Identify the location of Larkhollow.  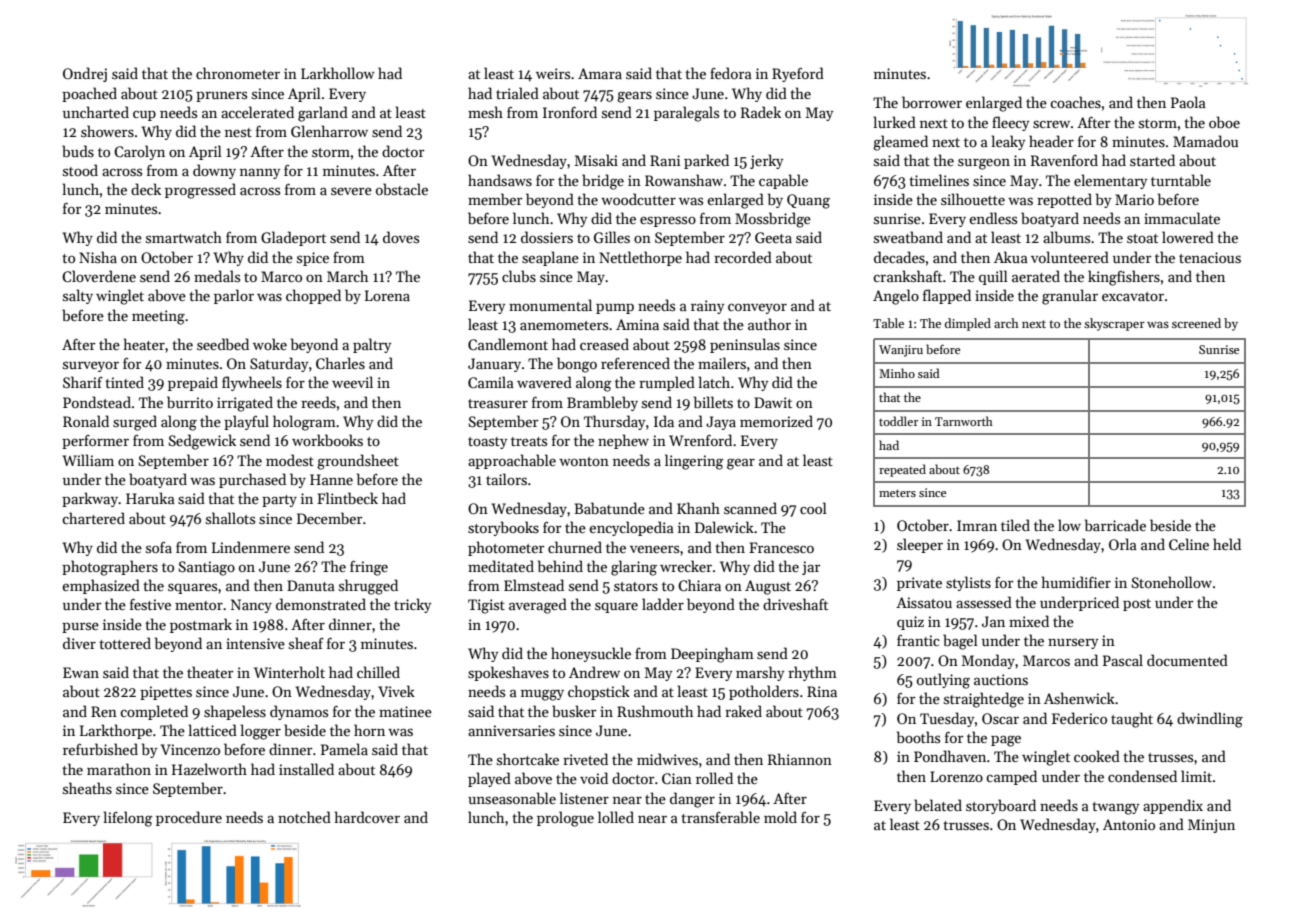
(338, 73).
